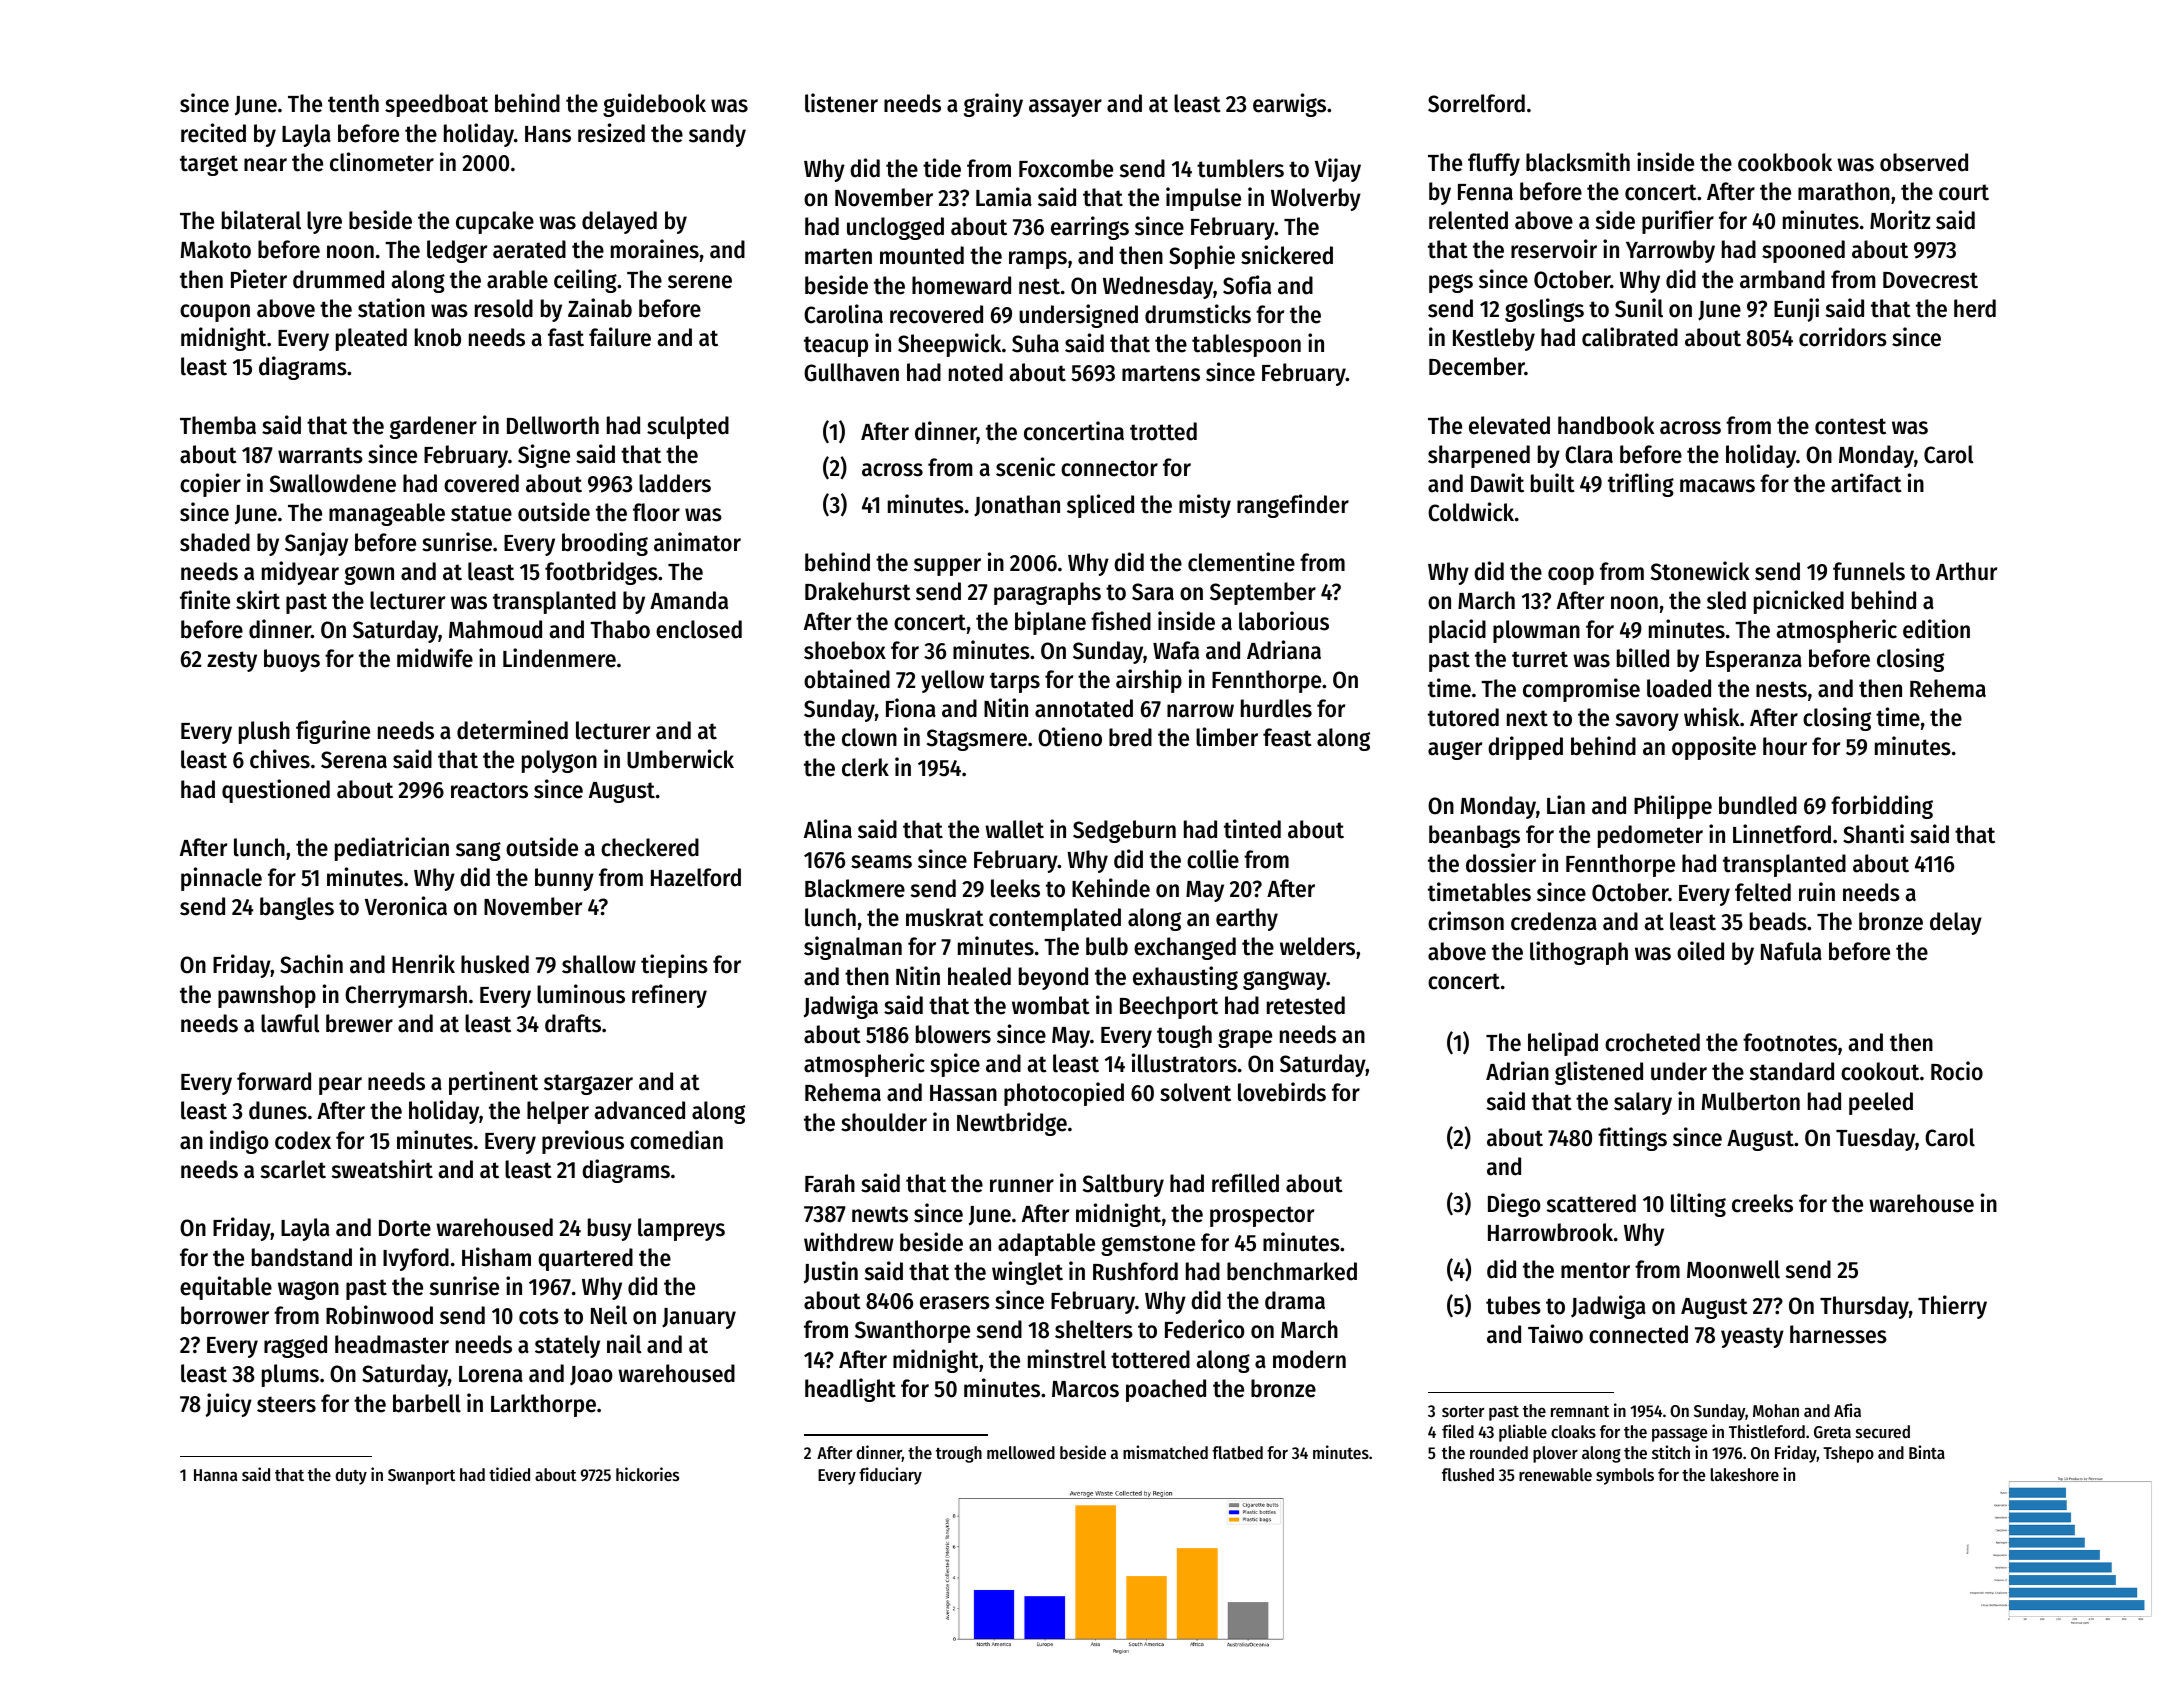 The height and width of the screenshot is (1683, 2178). Describe the element at coordinates (548, 134) in the screenshot. I see `Hans` at that location.
